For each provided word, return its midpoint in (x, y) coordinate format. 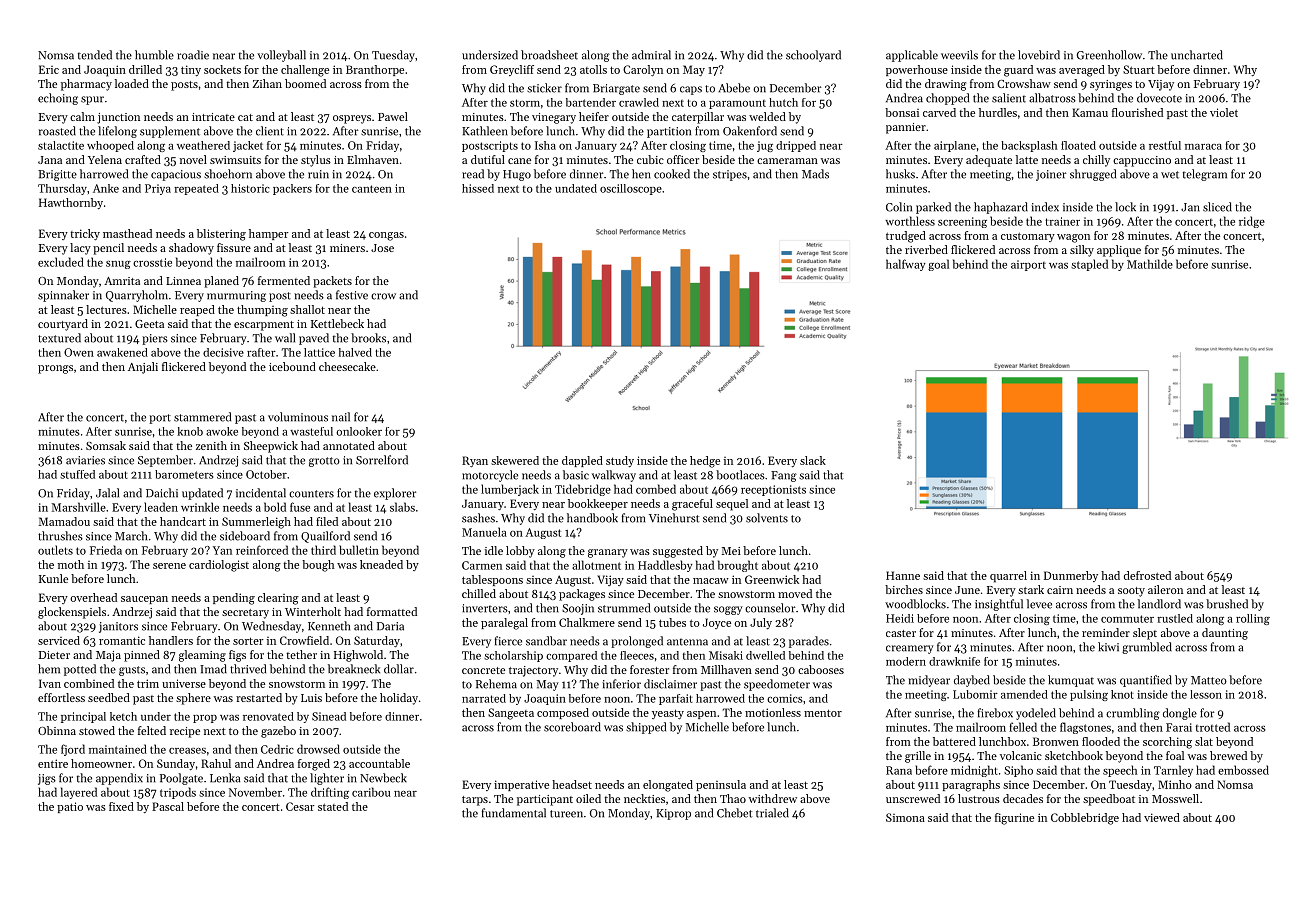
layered (79, 793)
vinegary (554, 118)
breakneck (354, 669)
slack (813, 460)
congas (386, 236)
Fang (784, 476)
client (270, 131)
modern (906, 661)
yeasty (668, 714)
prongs (55, 369)
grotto (324, 462)
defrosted (1147, 575)
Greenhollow (1109, 55)
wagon (1073, 238)
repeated (196, 189)
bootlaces (740, 475)
